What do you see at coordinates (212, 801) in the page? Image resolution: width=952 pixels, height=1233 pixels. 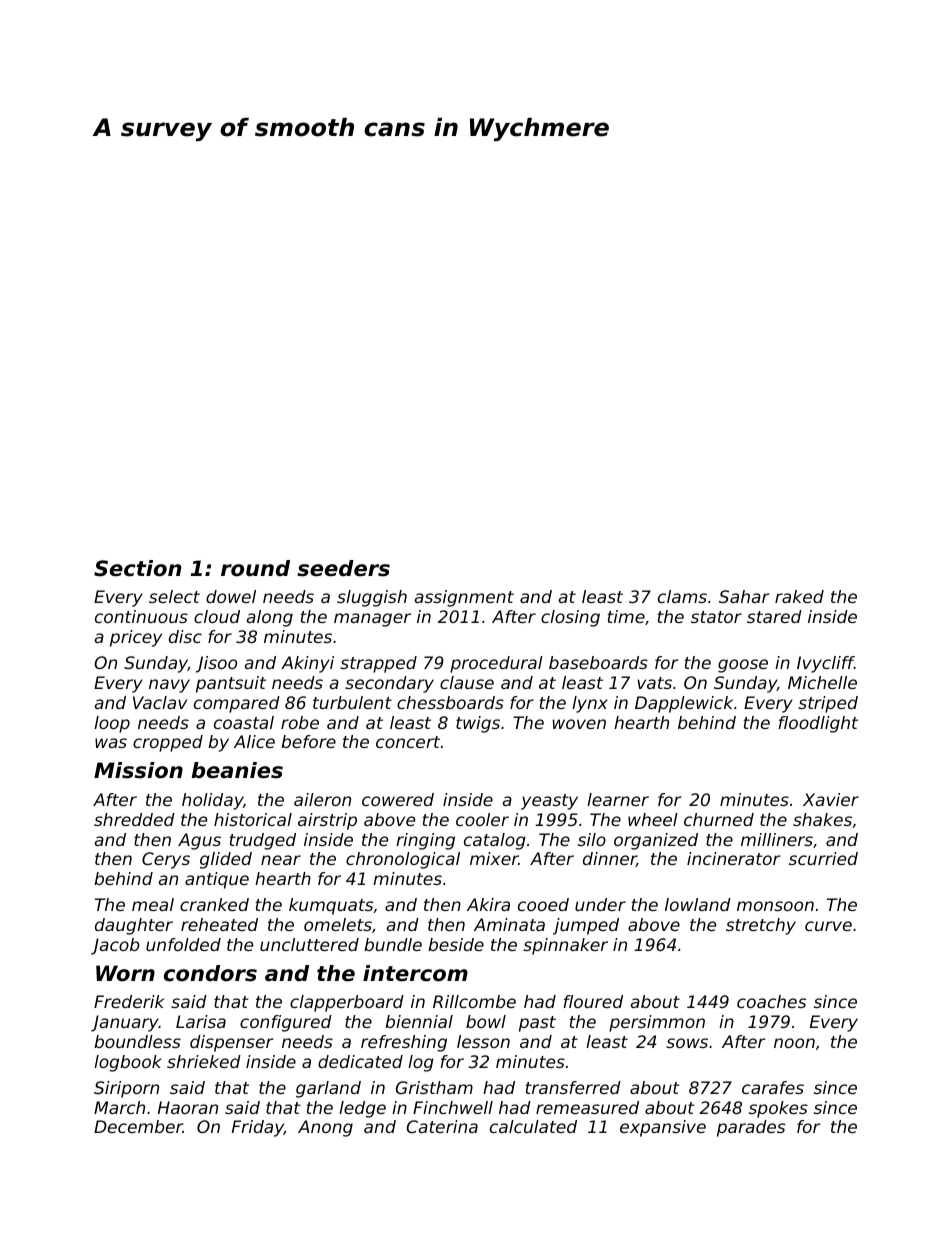 I see `holiday` at bounding box center [212, 801].
